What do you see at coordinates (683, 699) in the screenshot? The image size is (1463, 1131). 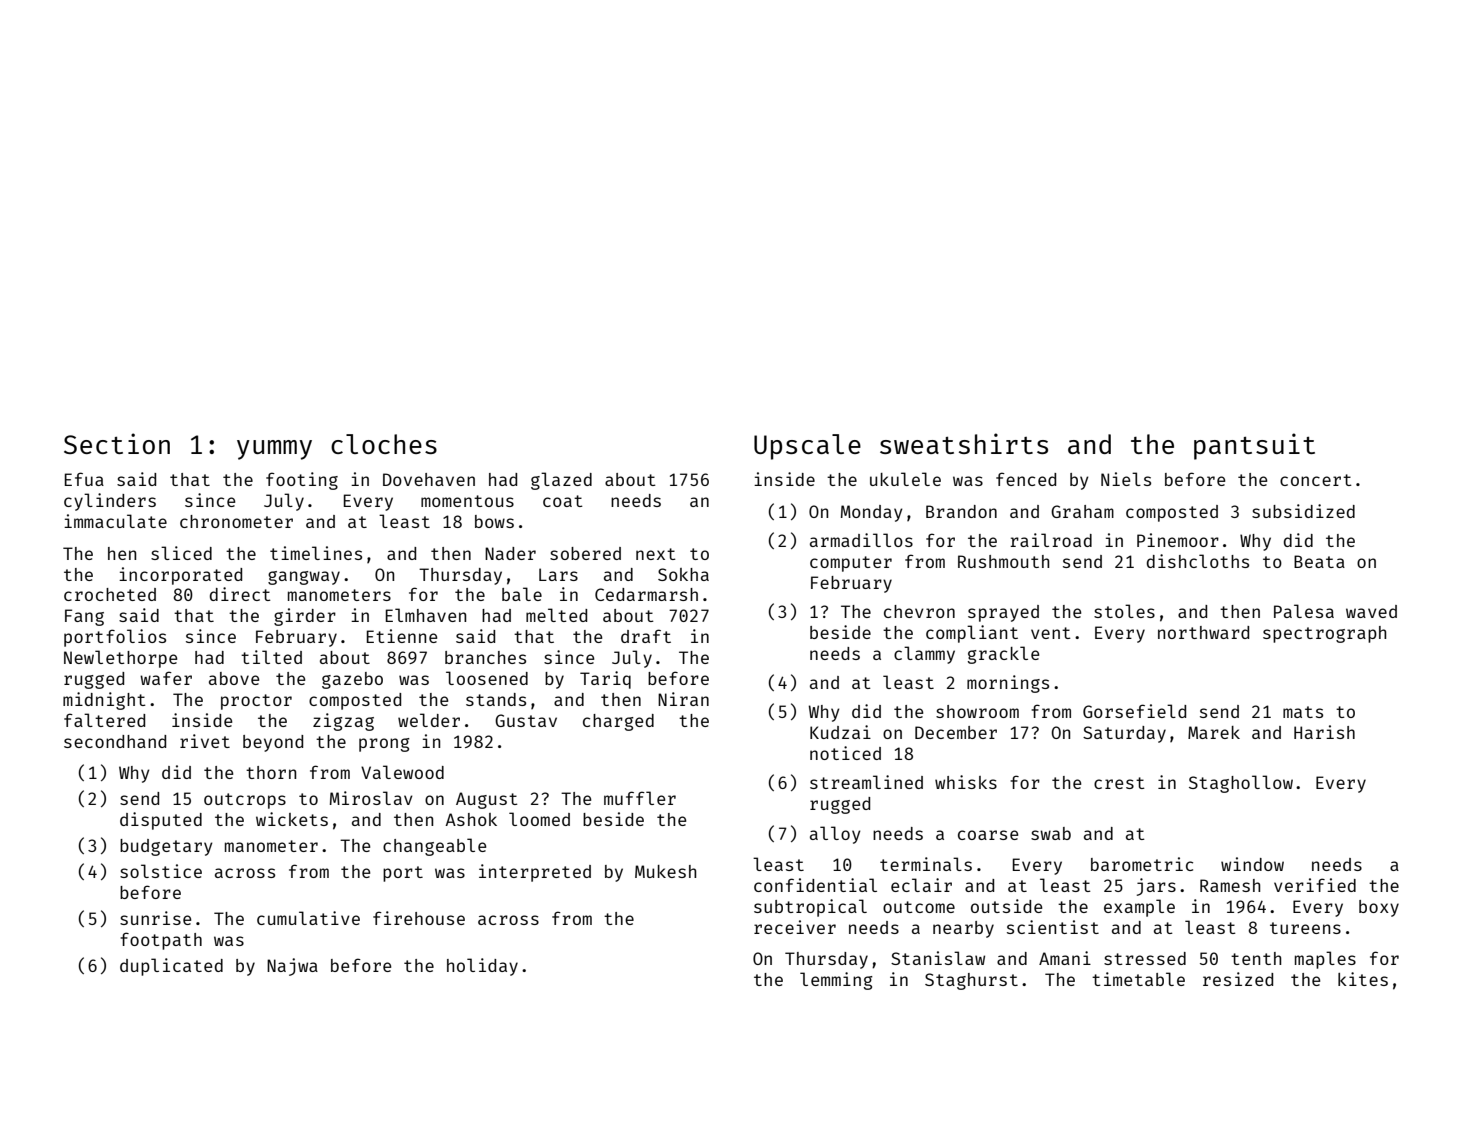 I see `Niran` at bounding box center [683, 699].
